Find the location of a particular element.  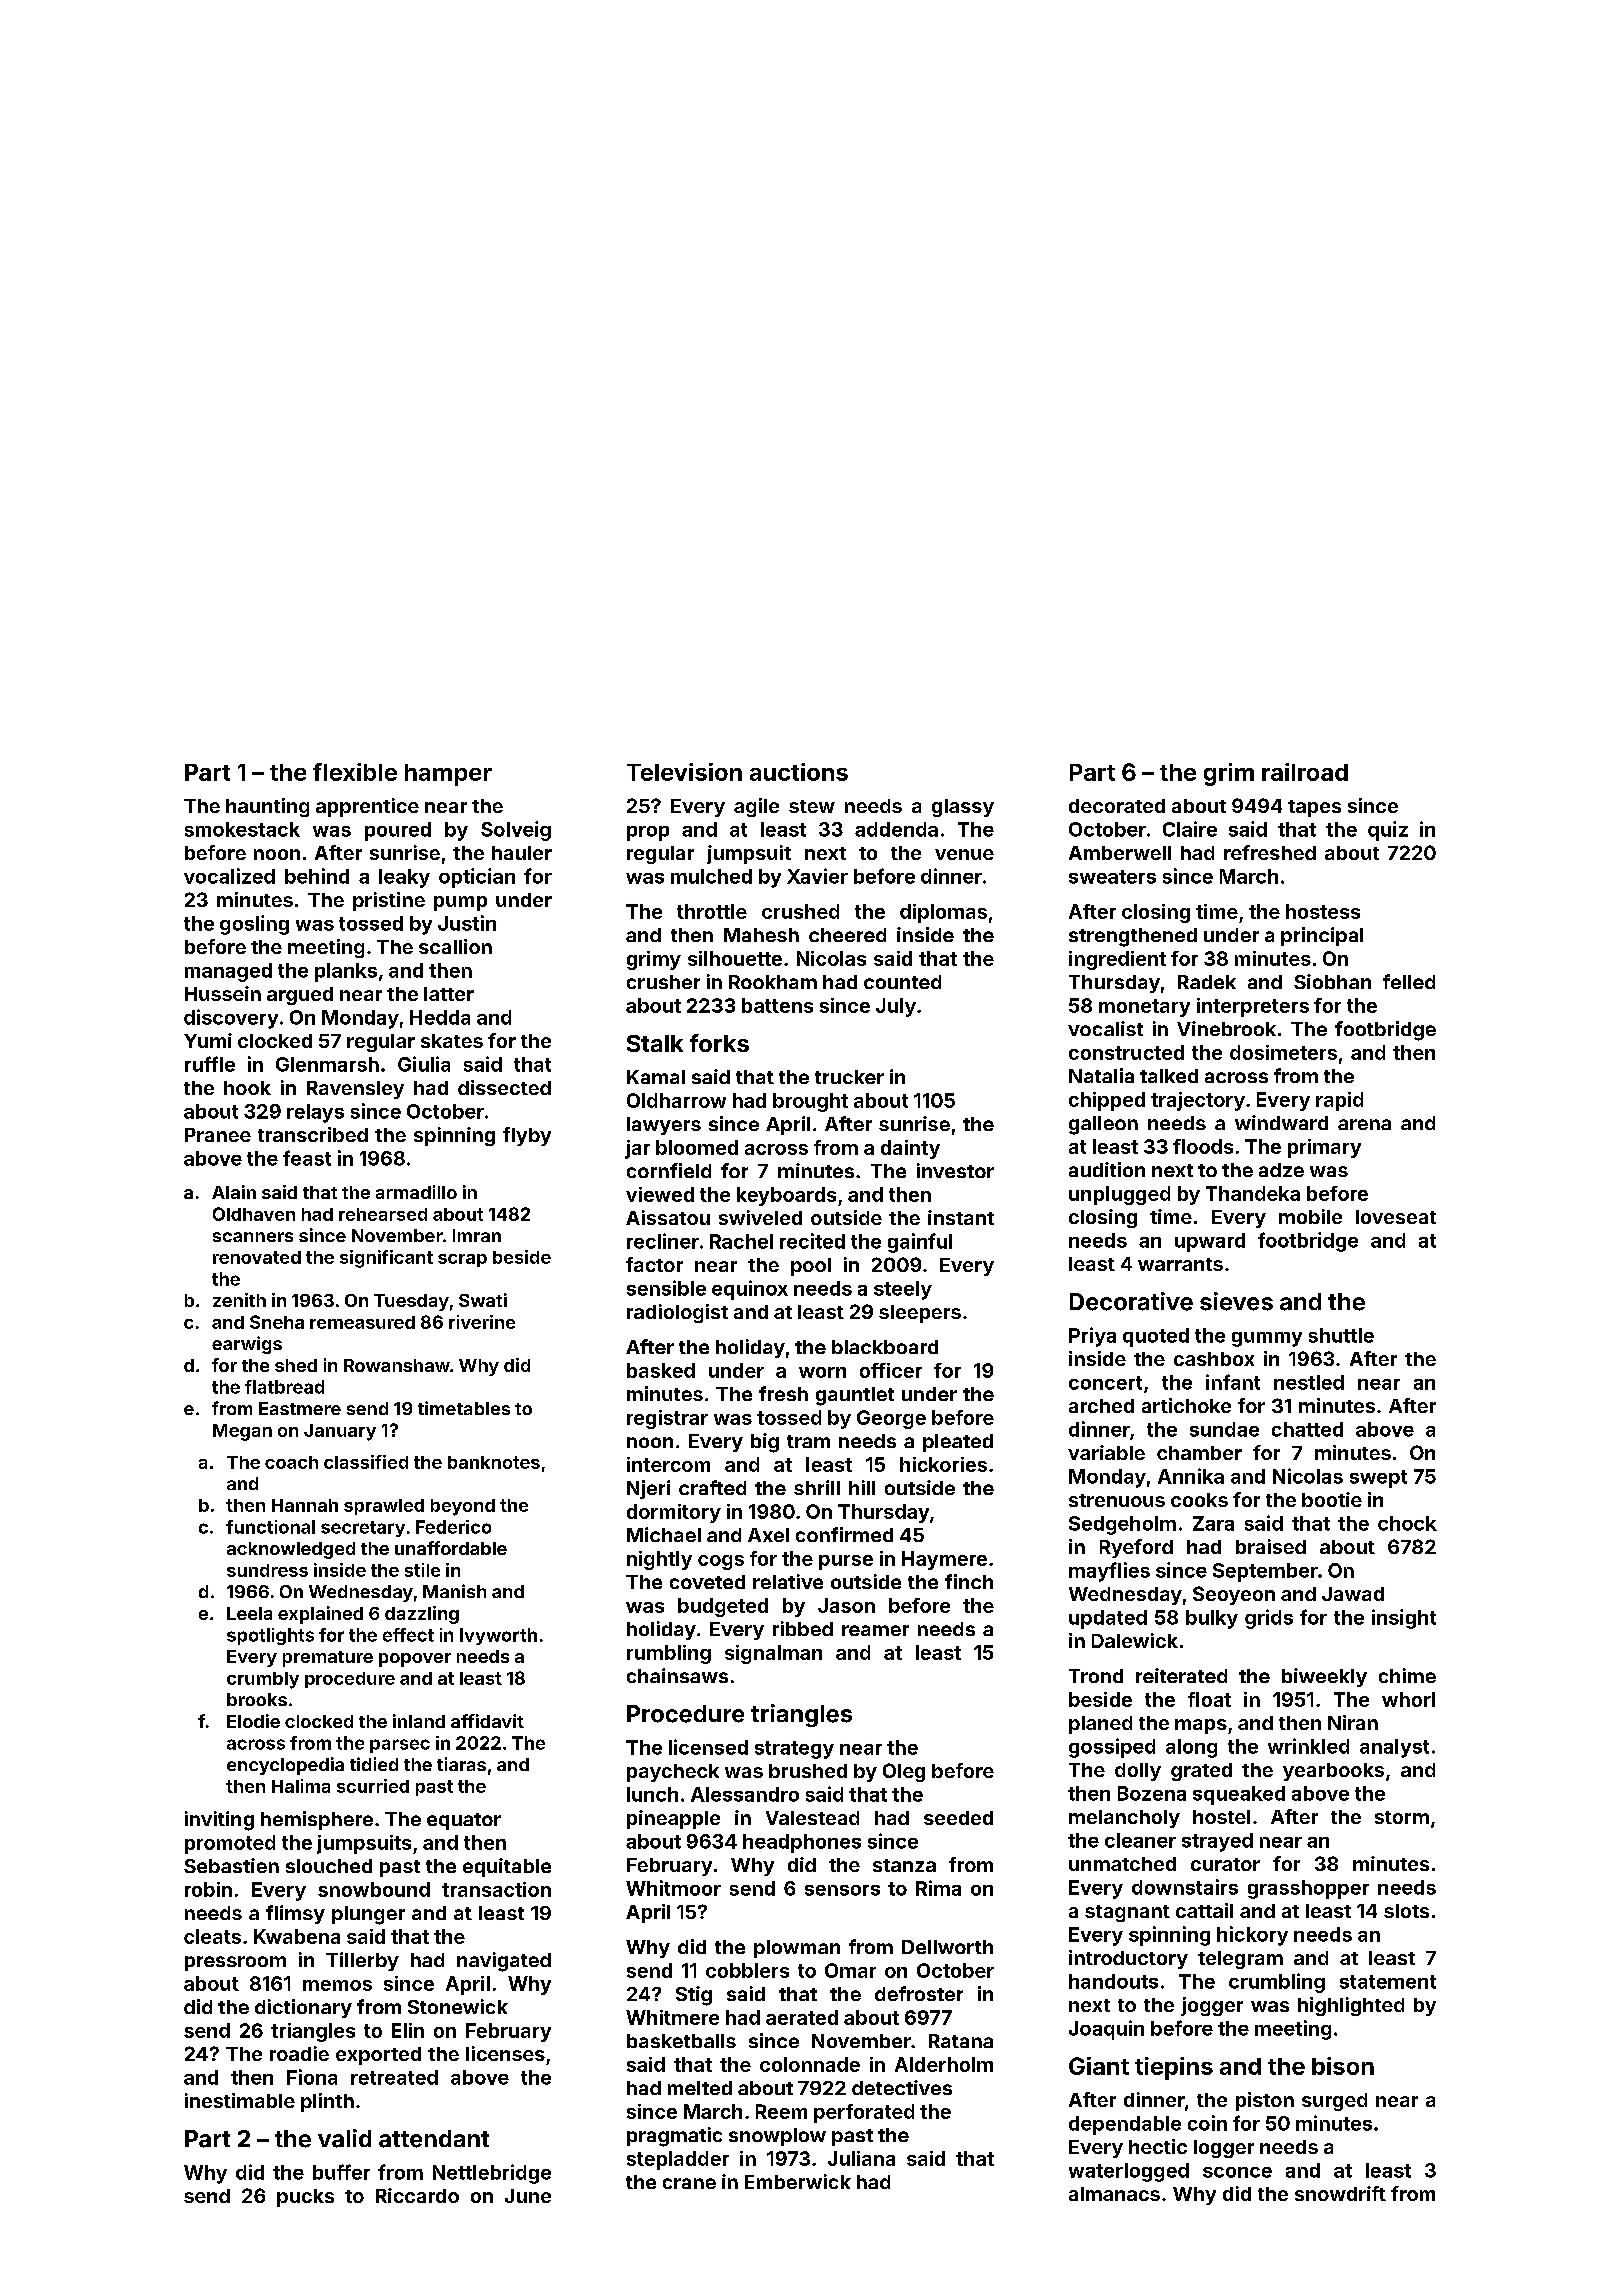

apprentice is located at coordinates (367, 807).
